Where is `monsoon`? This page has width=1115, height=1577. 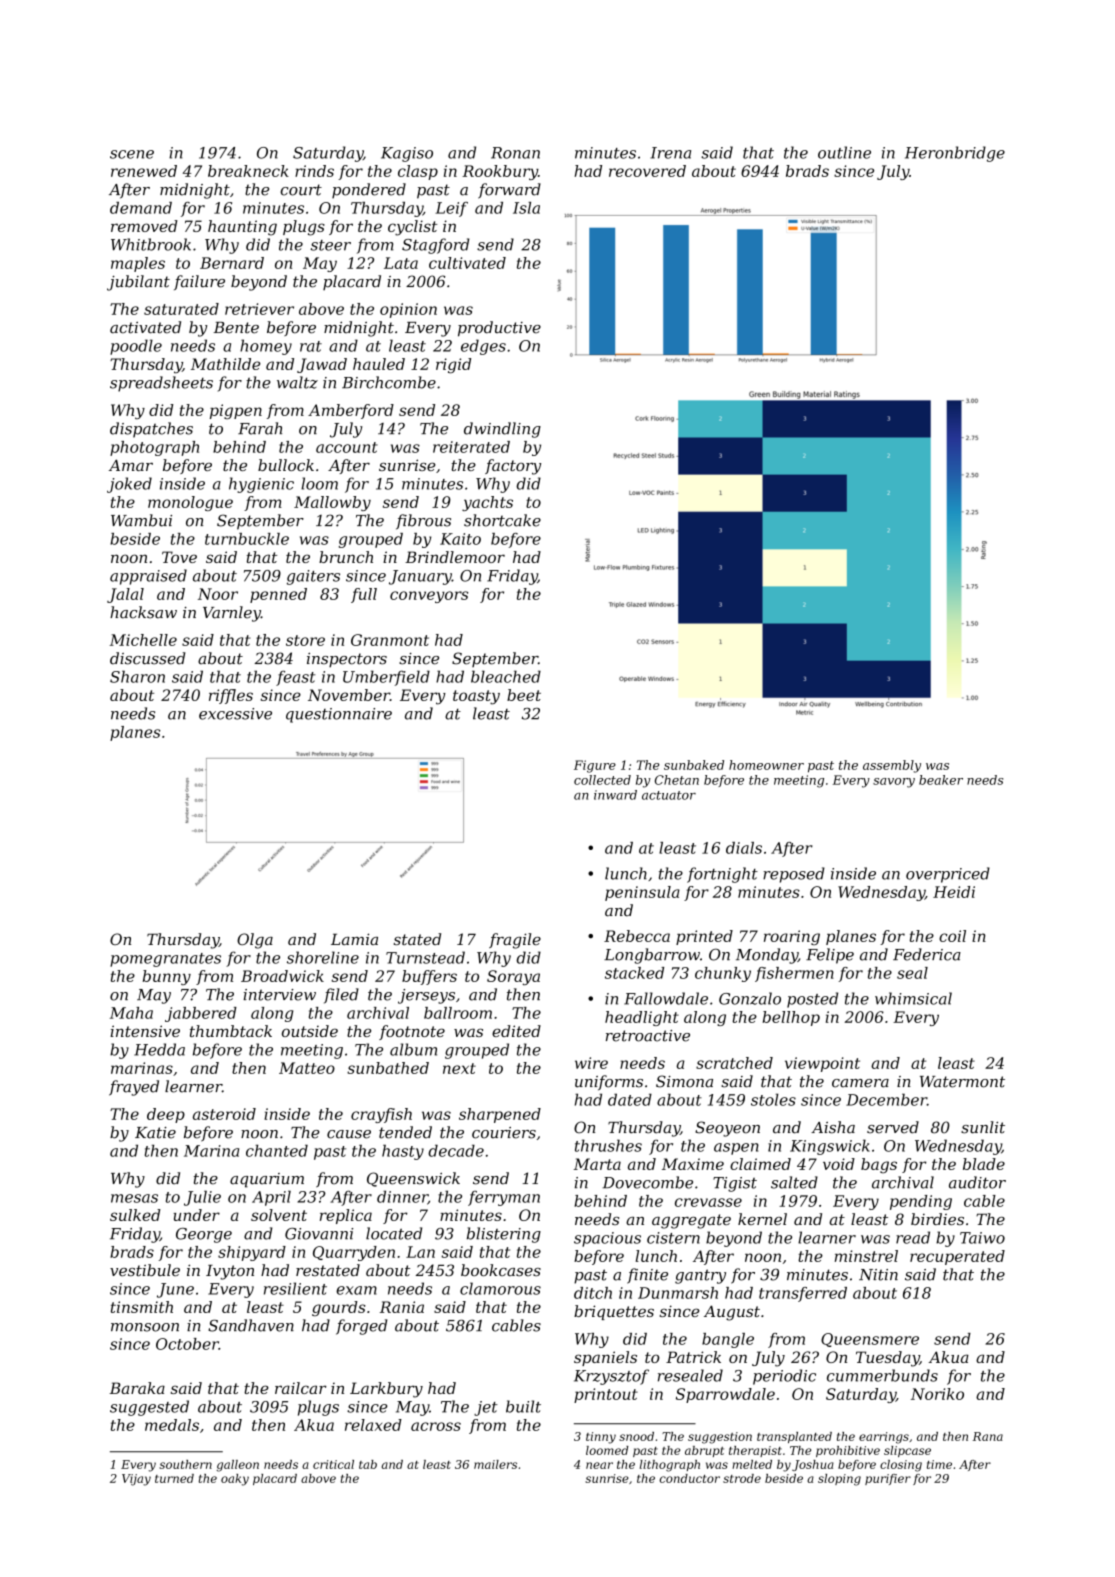
monsoon is located at coordinates (145, 1327).
